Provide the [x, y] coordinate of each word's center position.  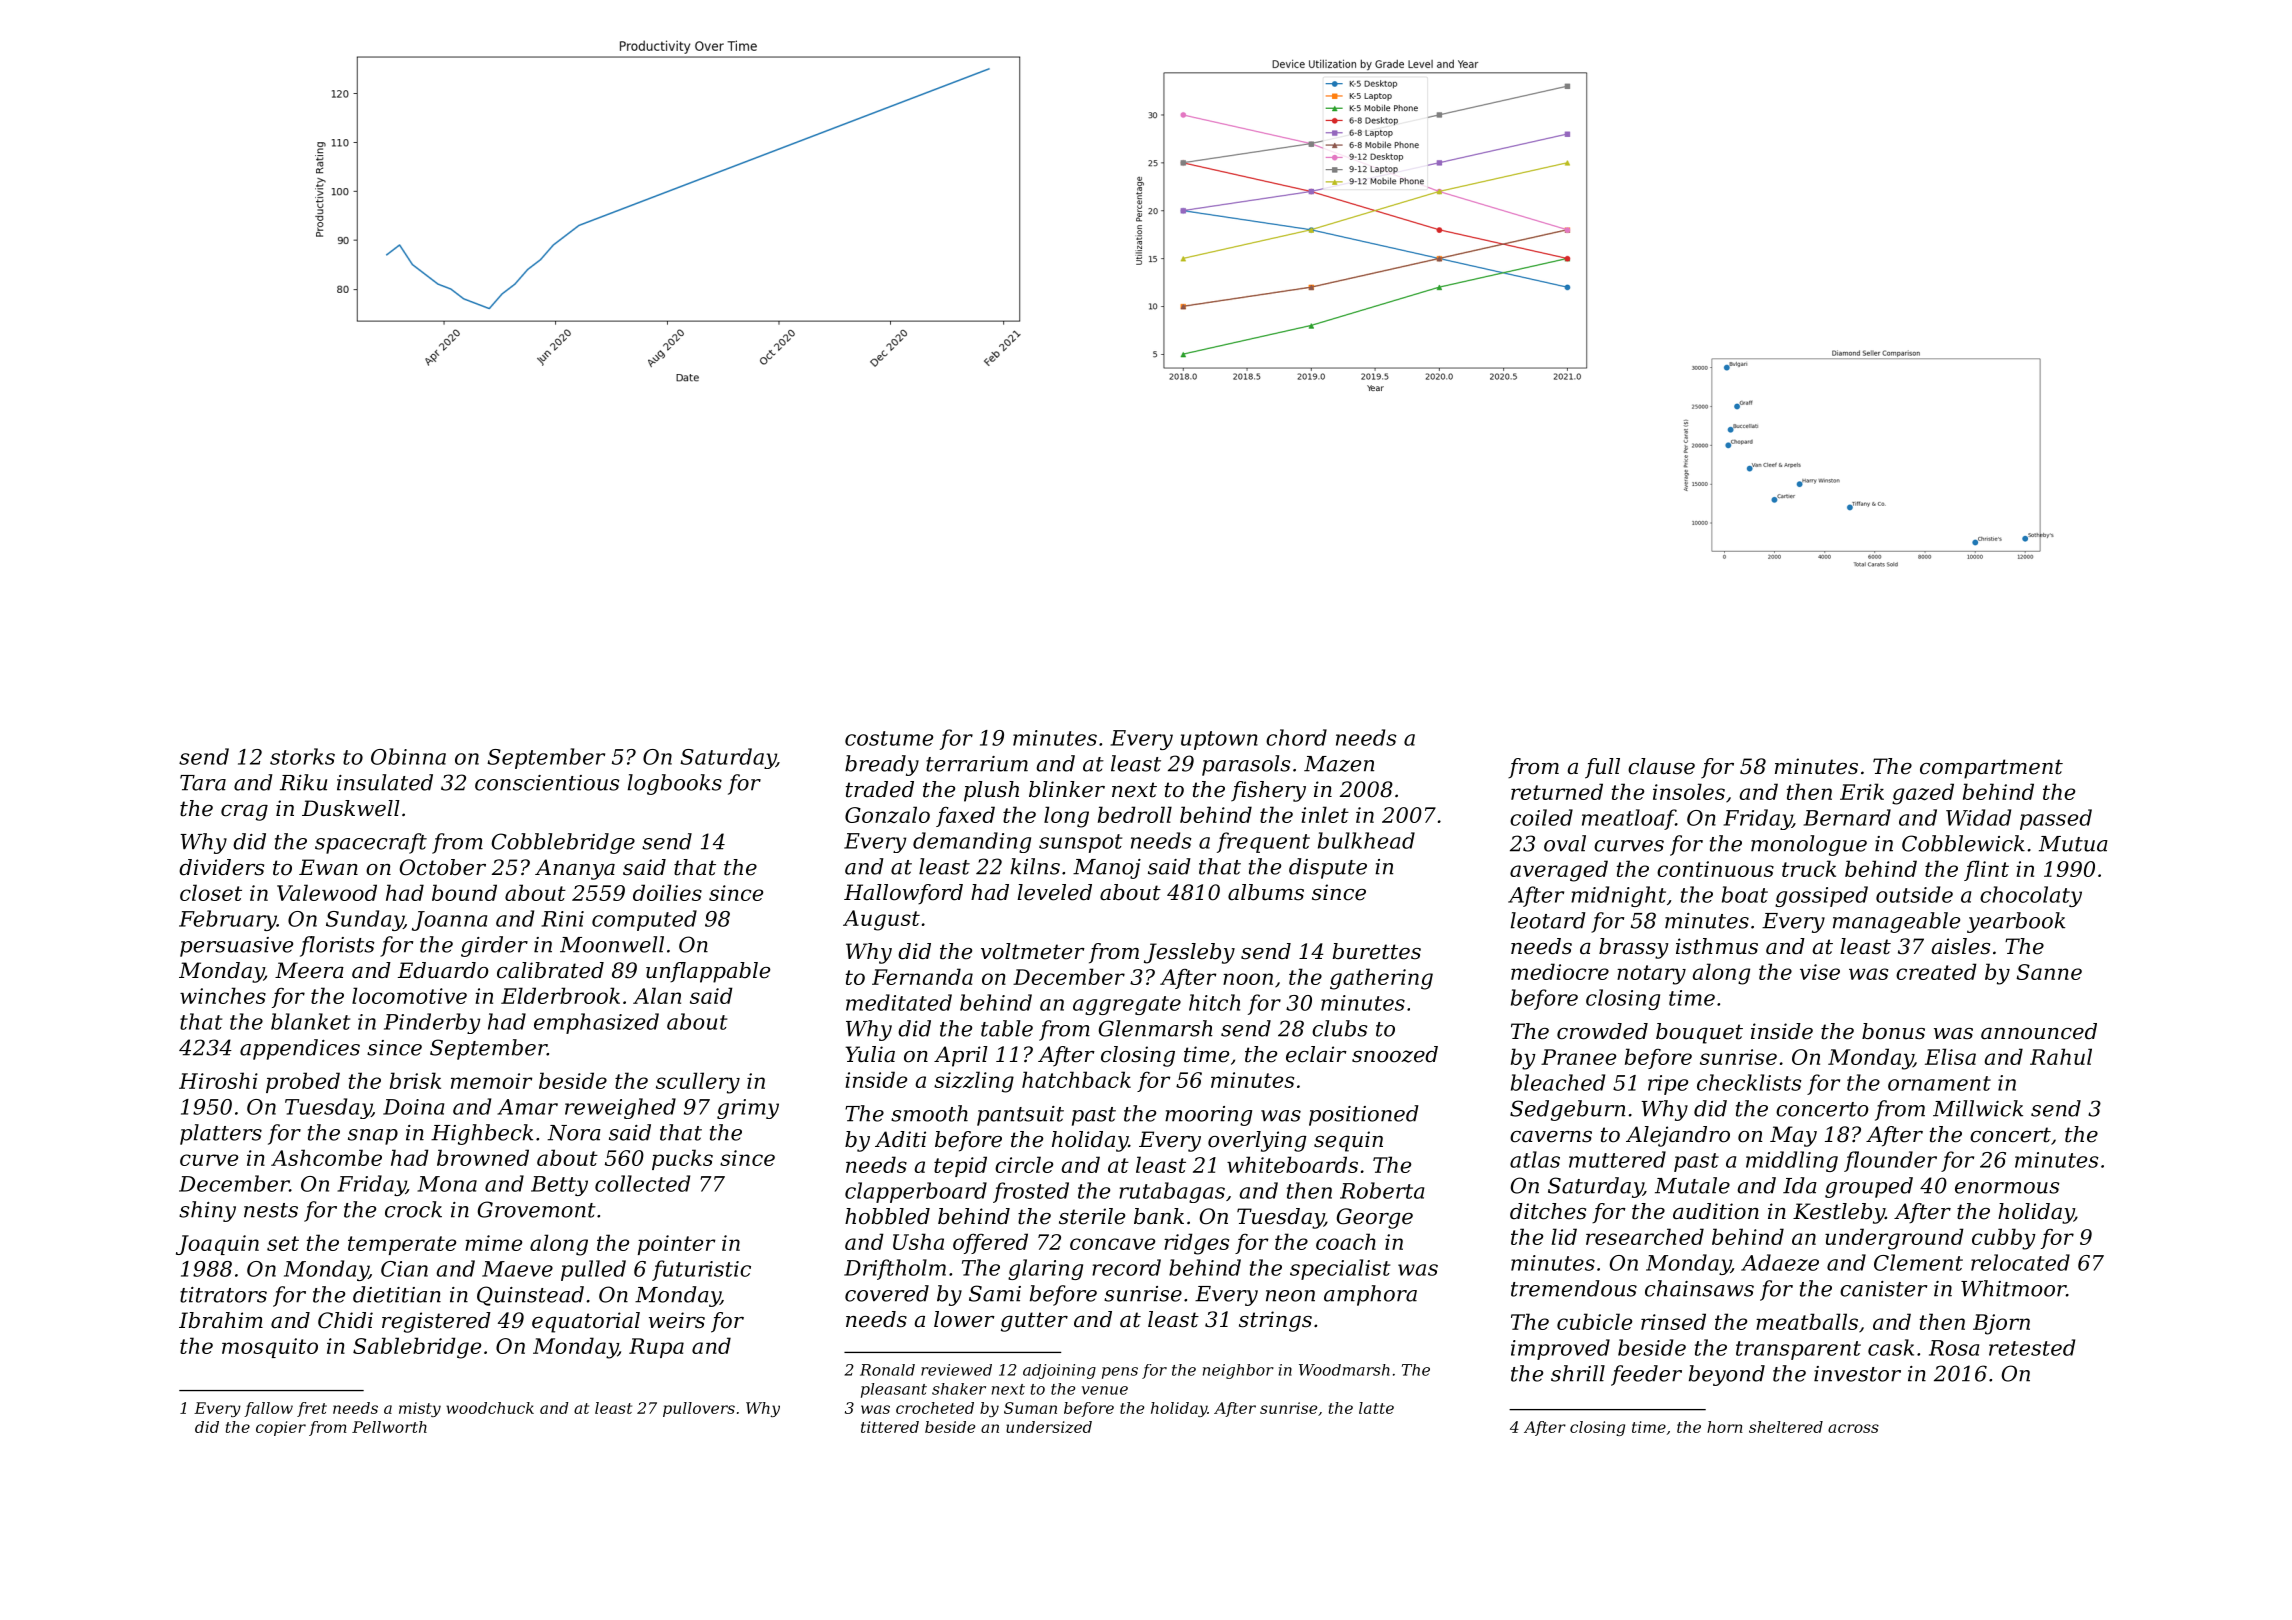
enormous [2007, 1188]
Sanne [2049, 972]
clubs [1339, 1028]
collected [642, 1183]
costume [889, 738]
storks [302, 756]
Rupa [656, 1348]
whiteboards [1292, 1164]
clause [1661, 766]
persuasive [236, 947]
